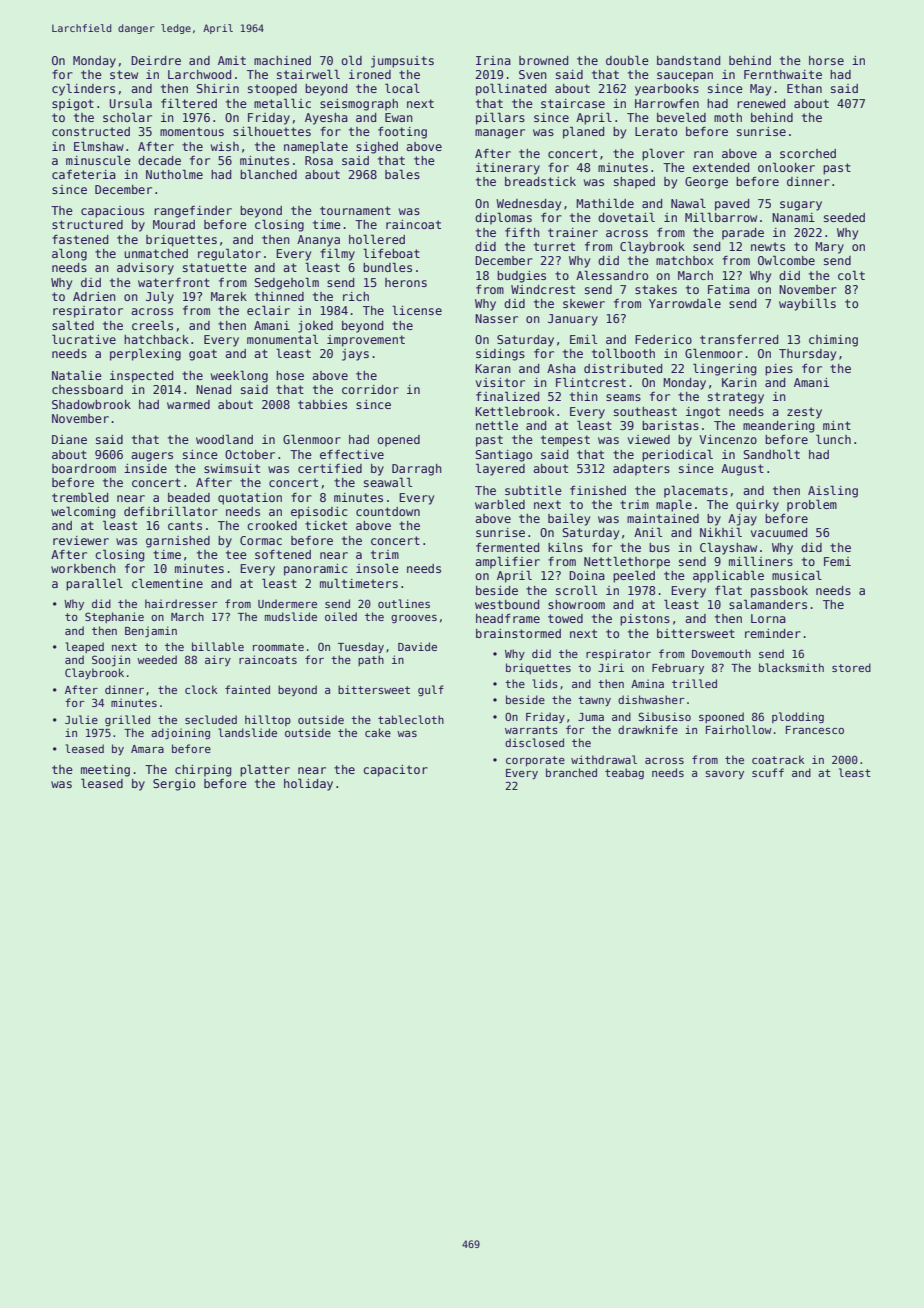 Image resolution: width=924 pixels, height=1308 pixels. What do you see at coordinates (768, 246) in the document?
I see `newts` at bounding box center [768, 246].
